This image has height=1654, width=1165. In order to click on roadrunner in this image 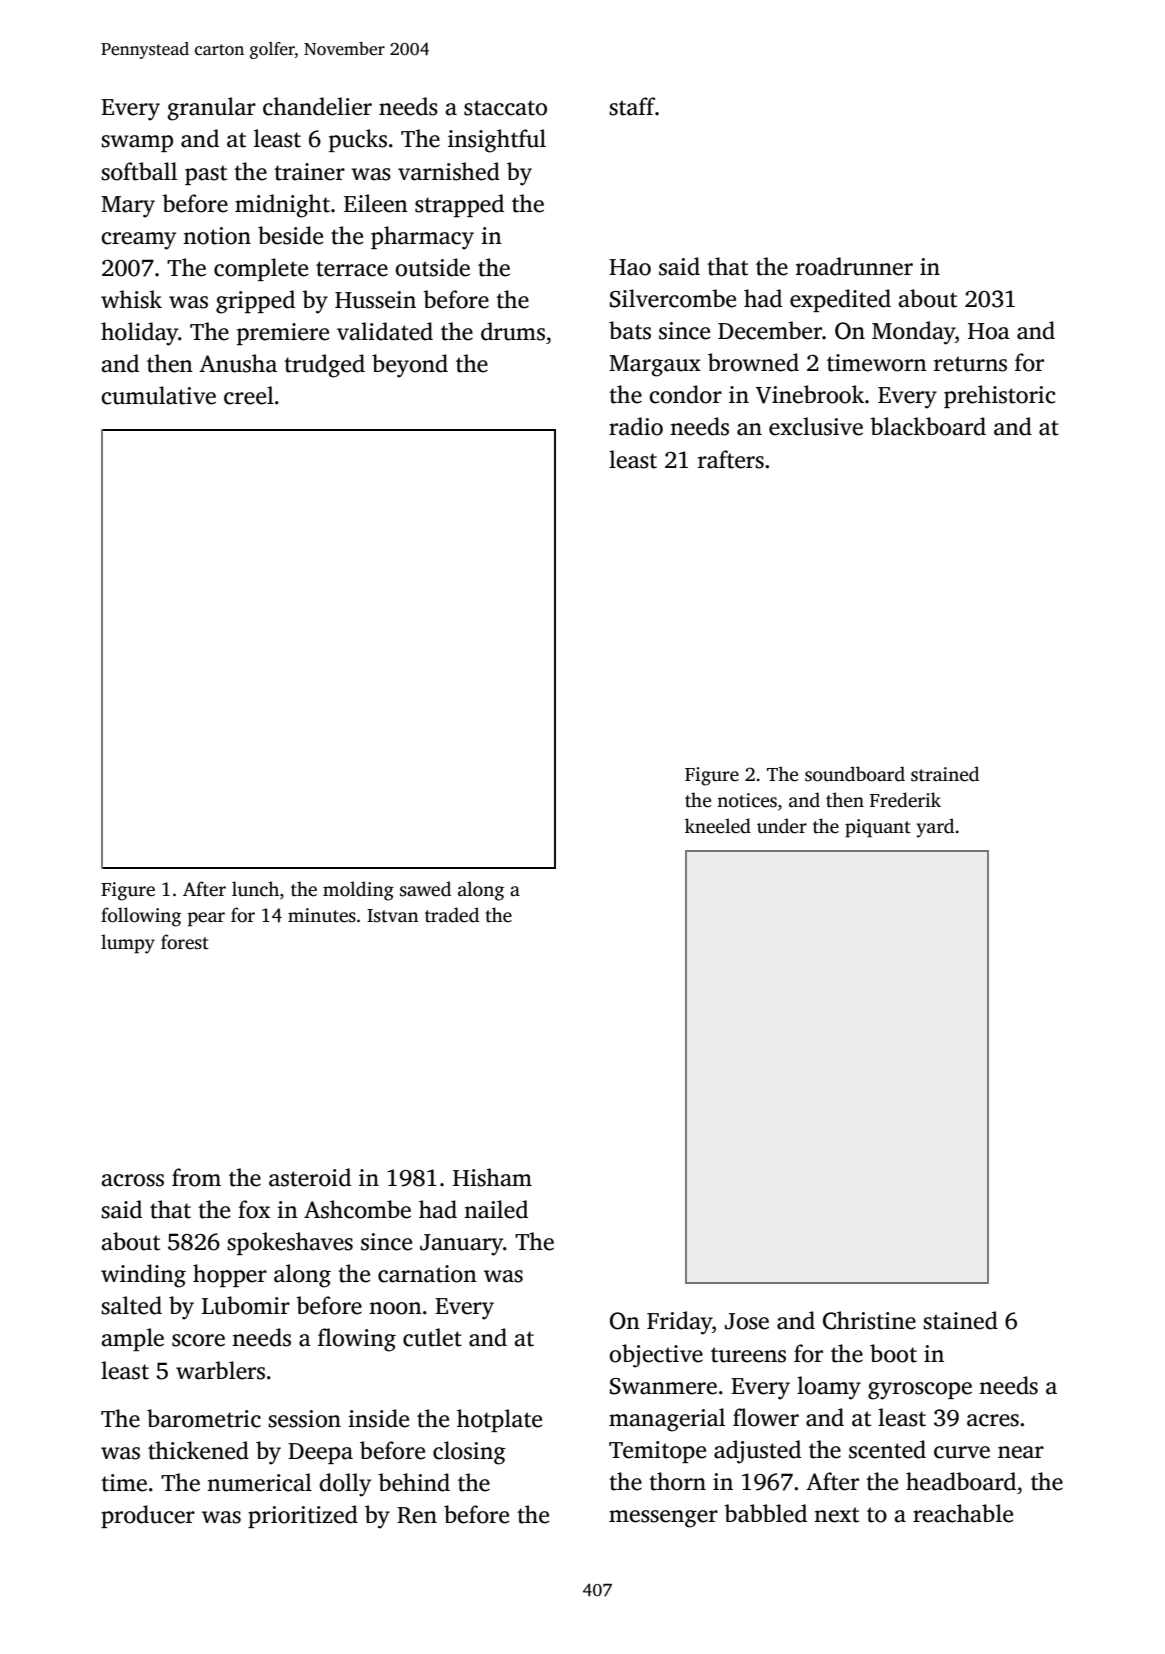, I will do `click(854, 266)`.
